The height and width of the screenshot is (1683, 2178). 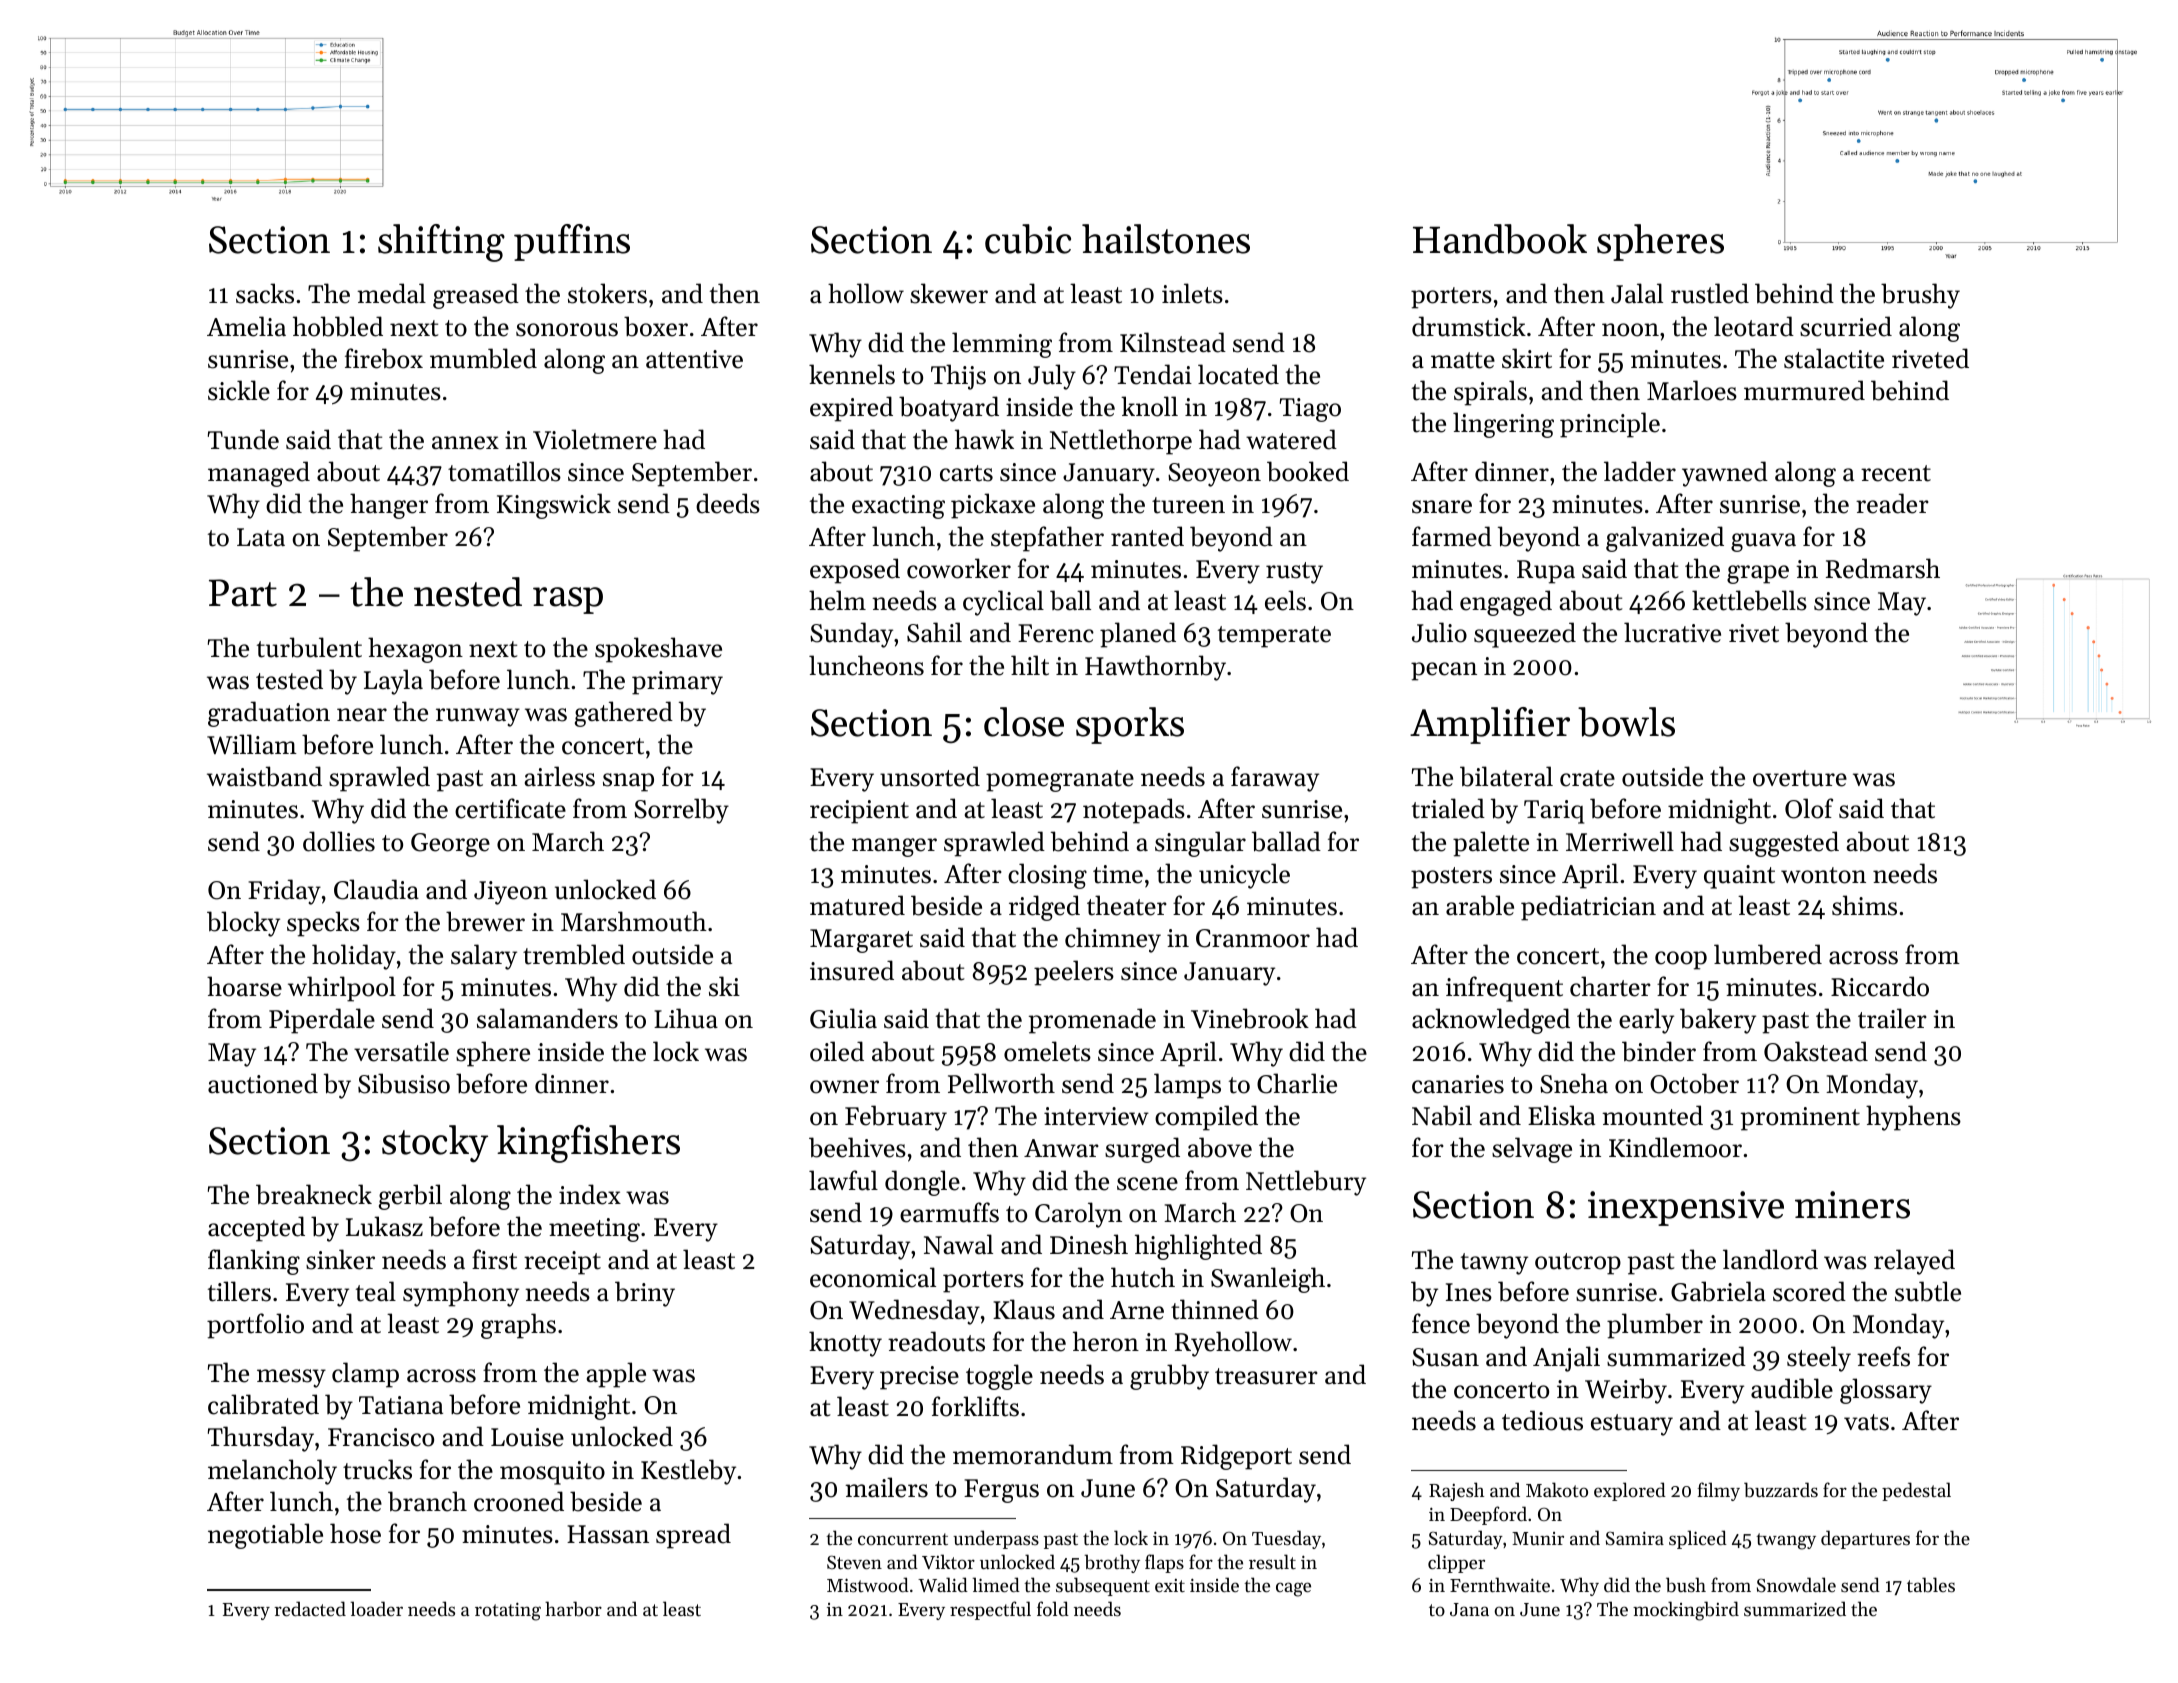 I want to click on kennels, so click(x=852, y=374).
